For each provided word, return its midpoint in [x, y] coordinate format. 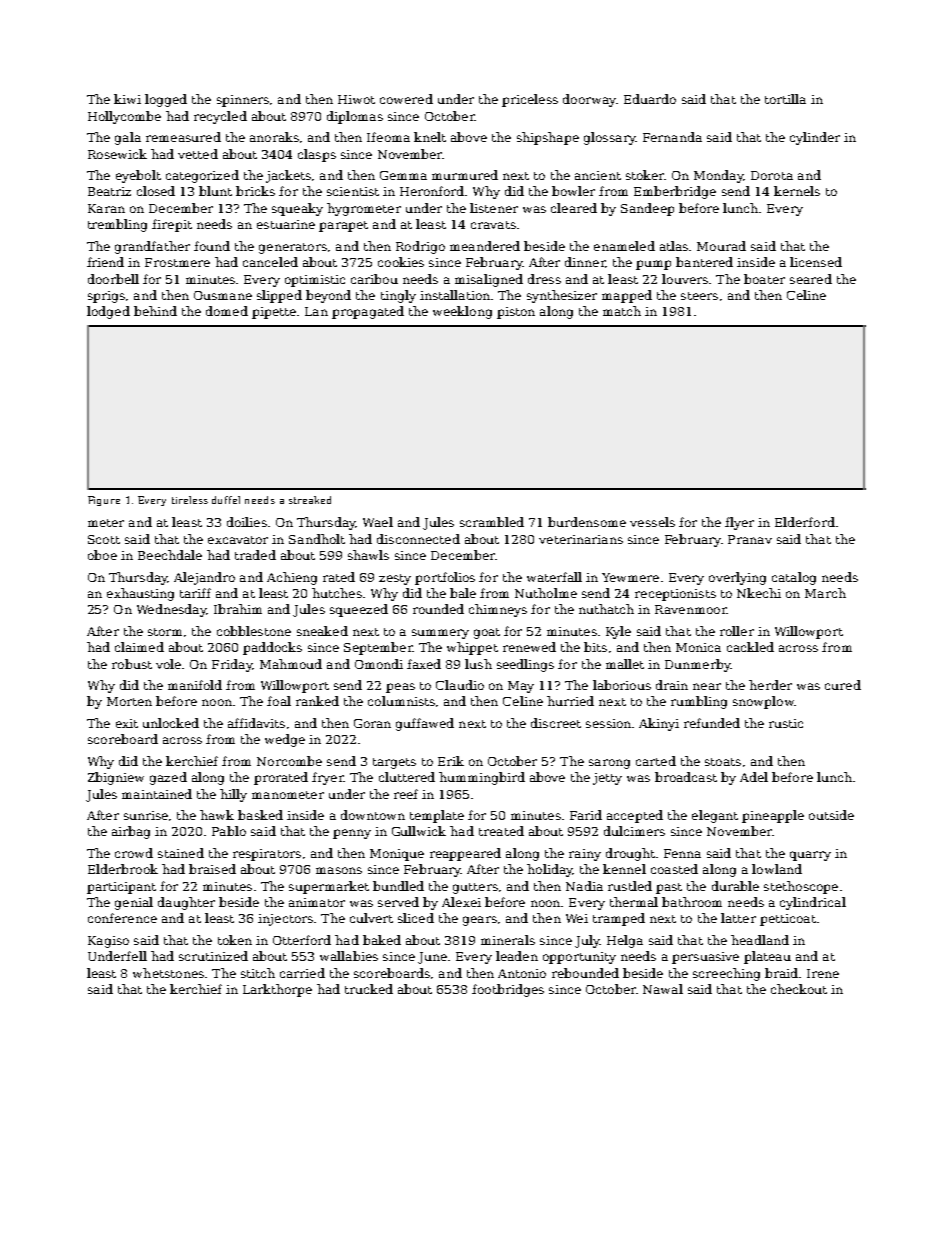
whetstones [168, 973]
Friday [232, 665]
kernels [797, 191]
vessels [652, 522]
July [587, 941]
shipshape [548, 138]
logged [166, 100]
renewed [529, 647]
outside [831, 815]
